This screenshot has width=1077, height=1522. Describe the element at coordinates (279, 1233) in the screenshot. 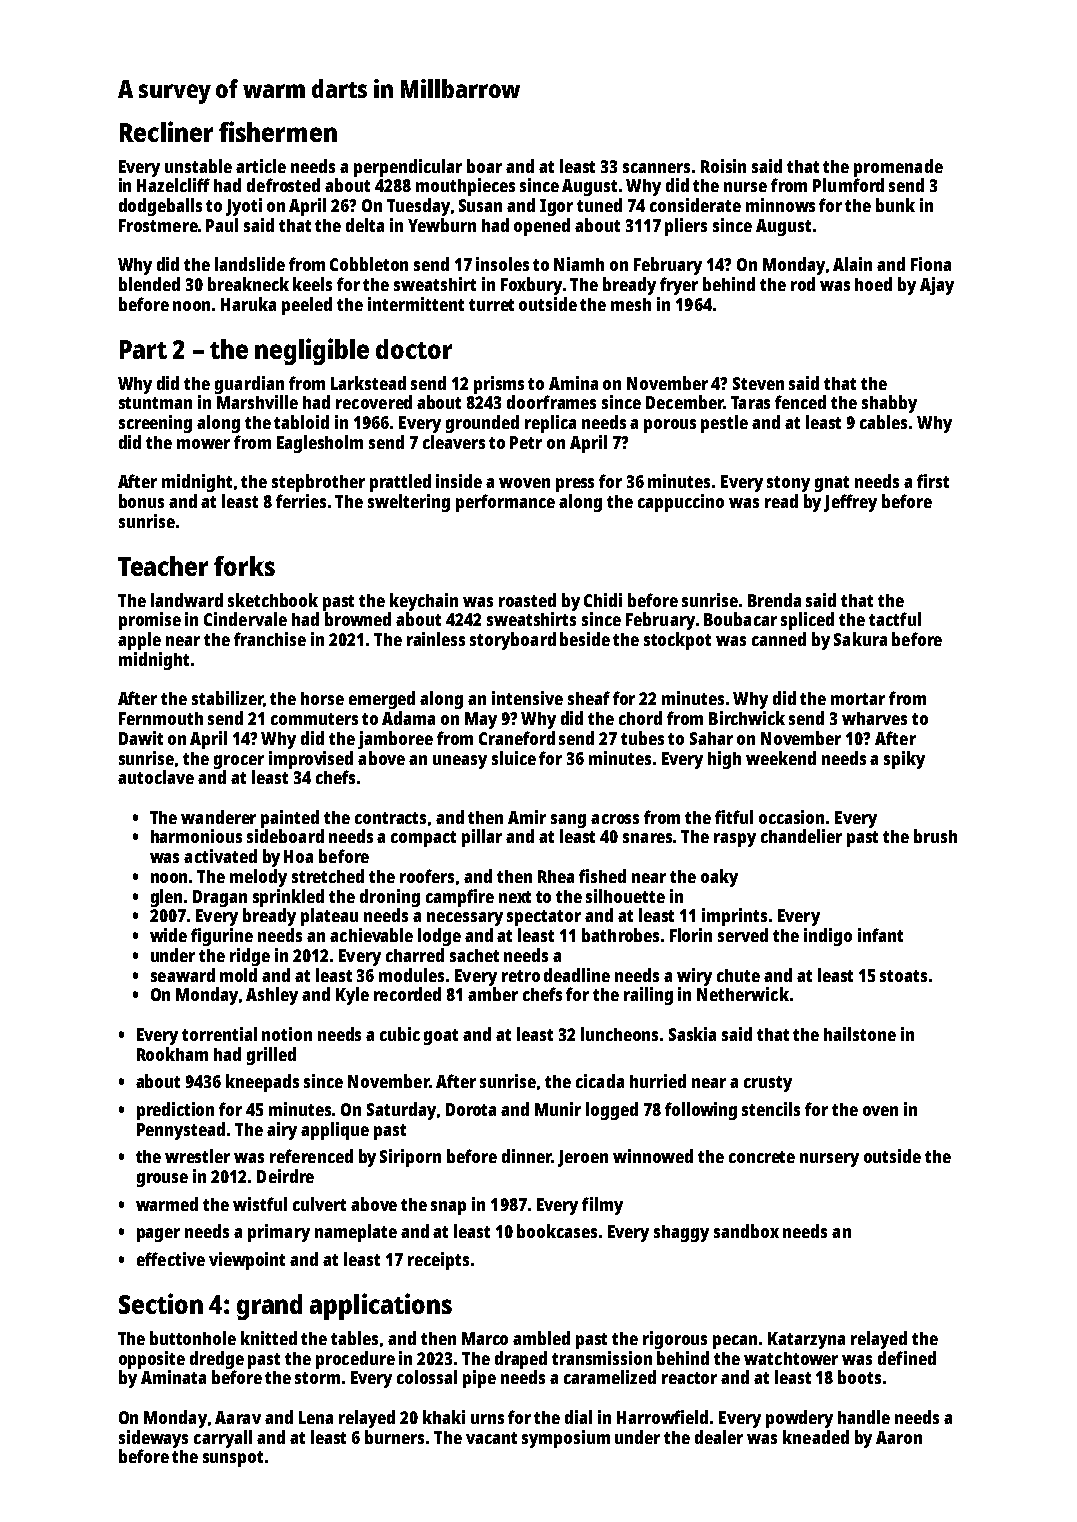

I see `primary` at that location.
